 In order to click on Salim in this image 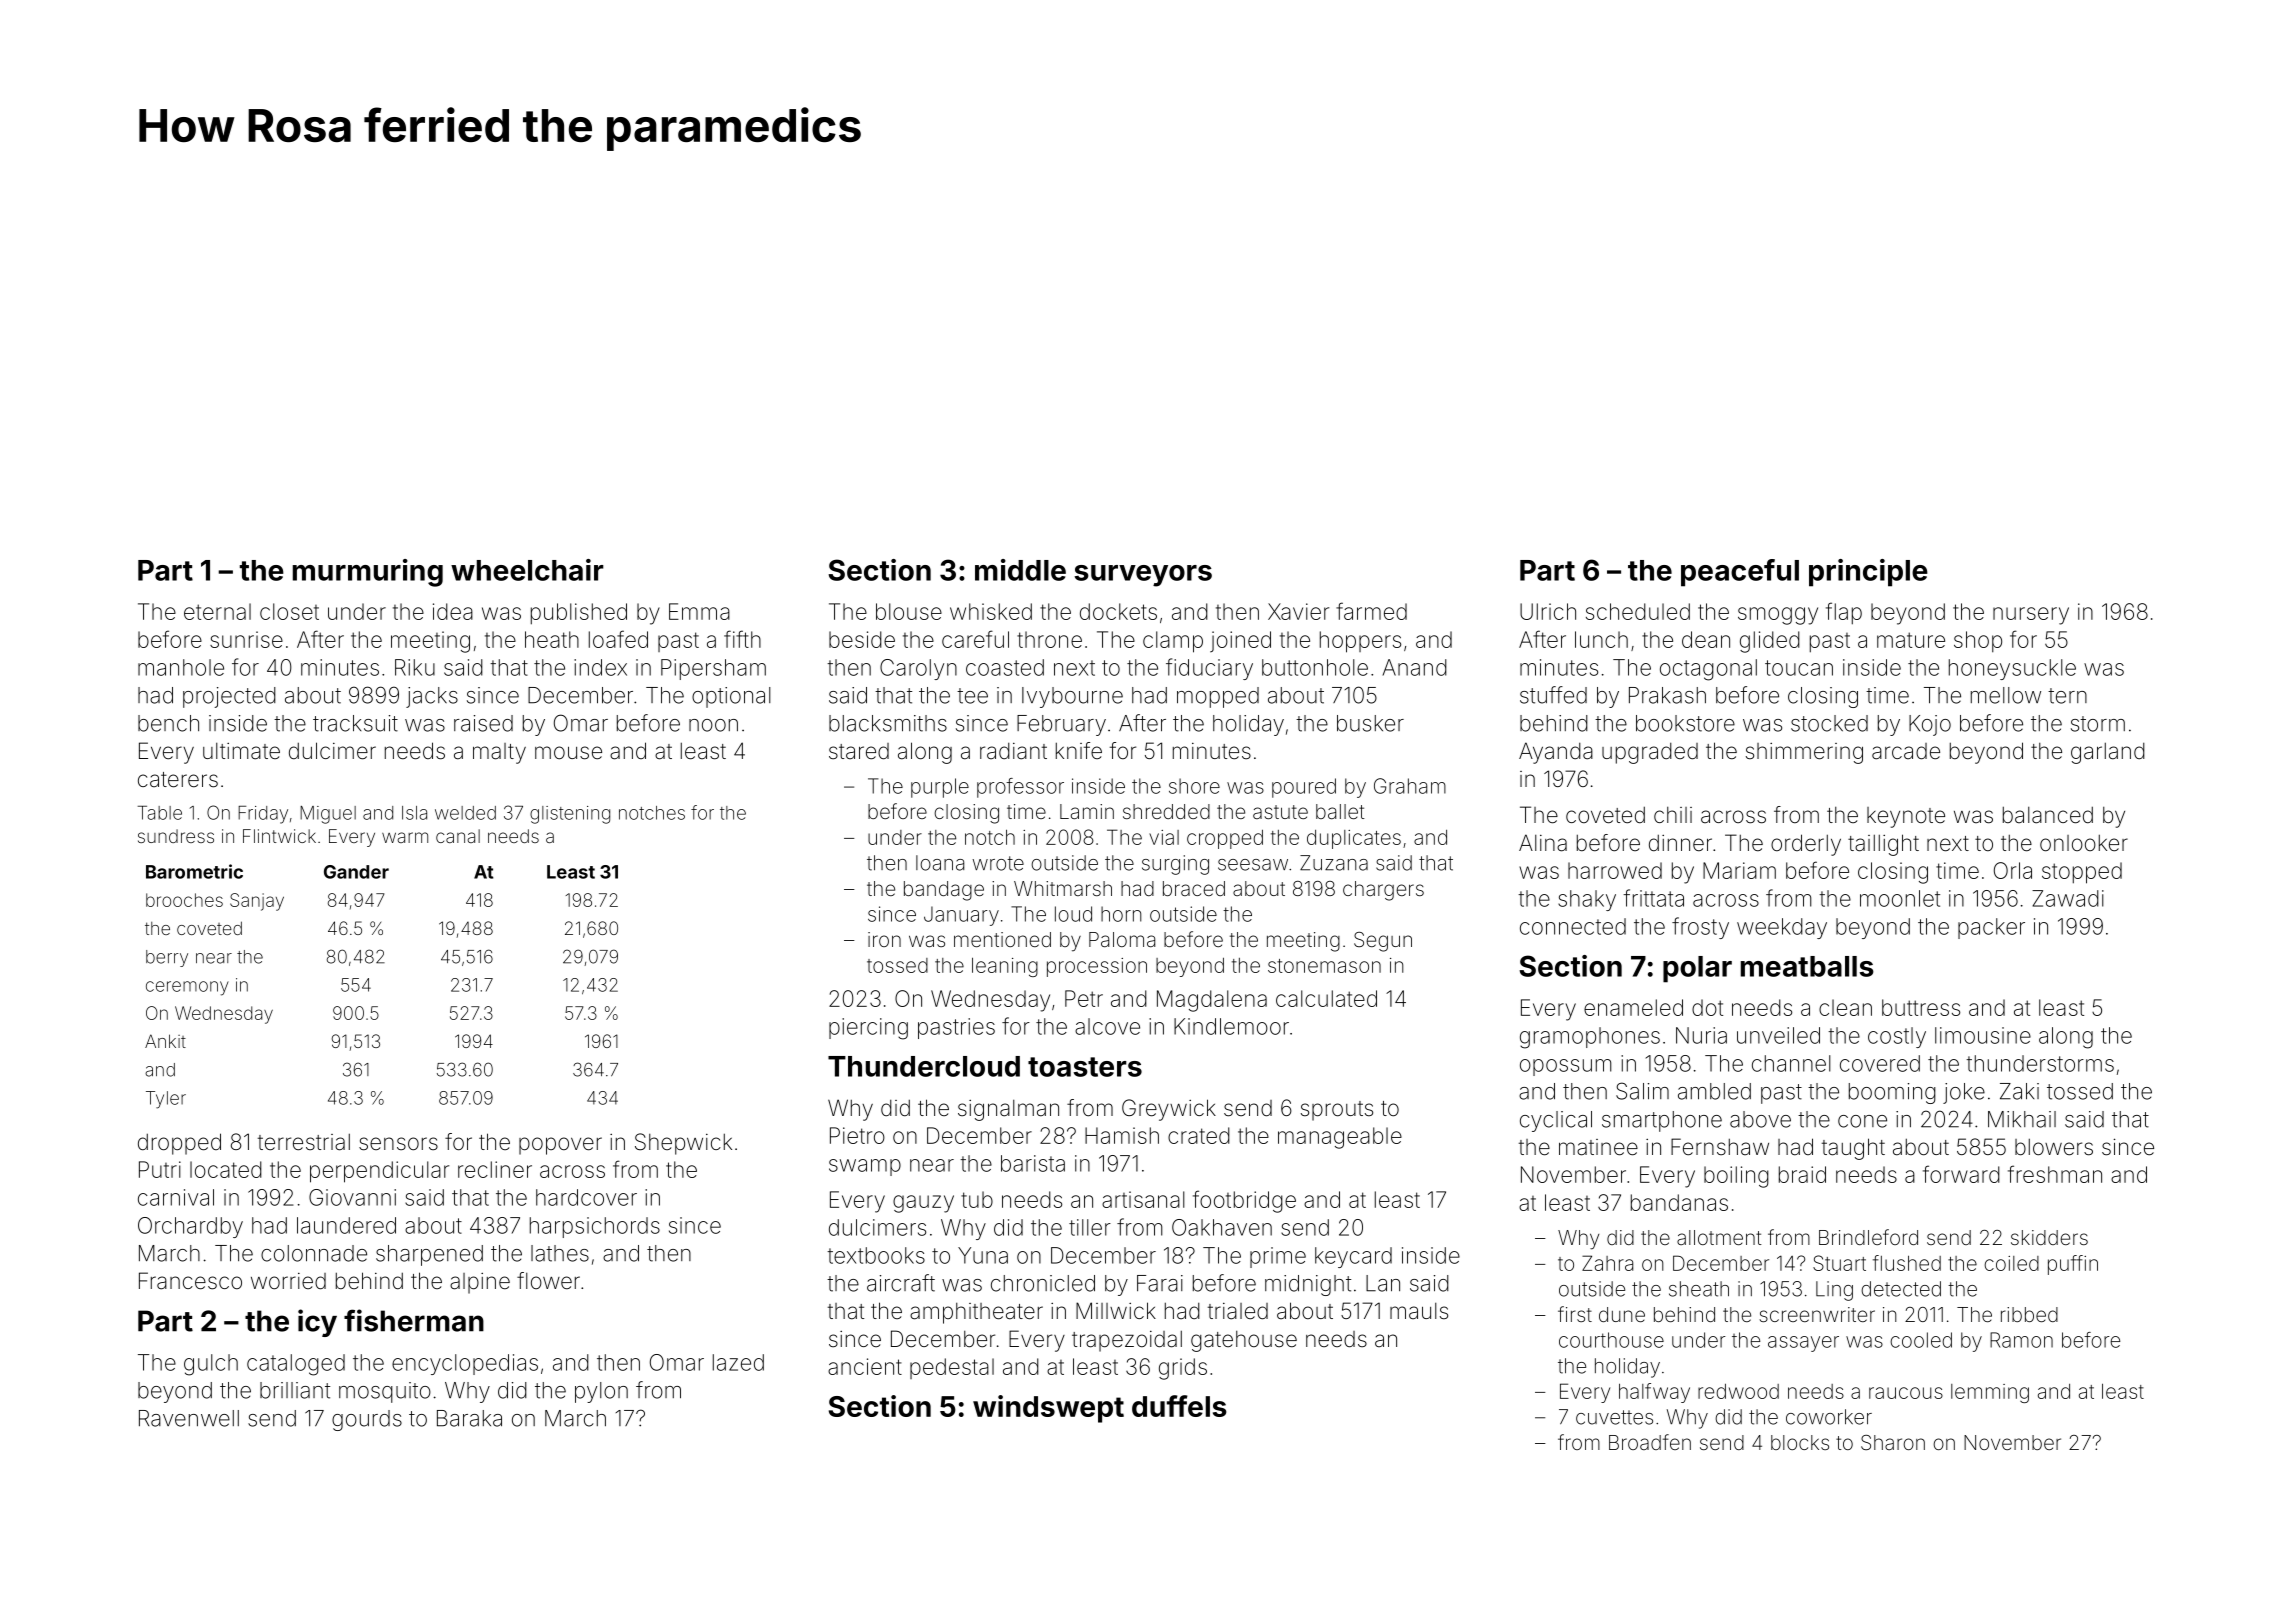, I will do `click(1642, 1091)`.
